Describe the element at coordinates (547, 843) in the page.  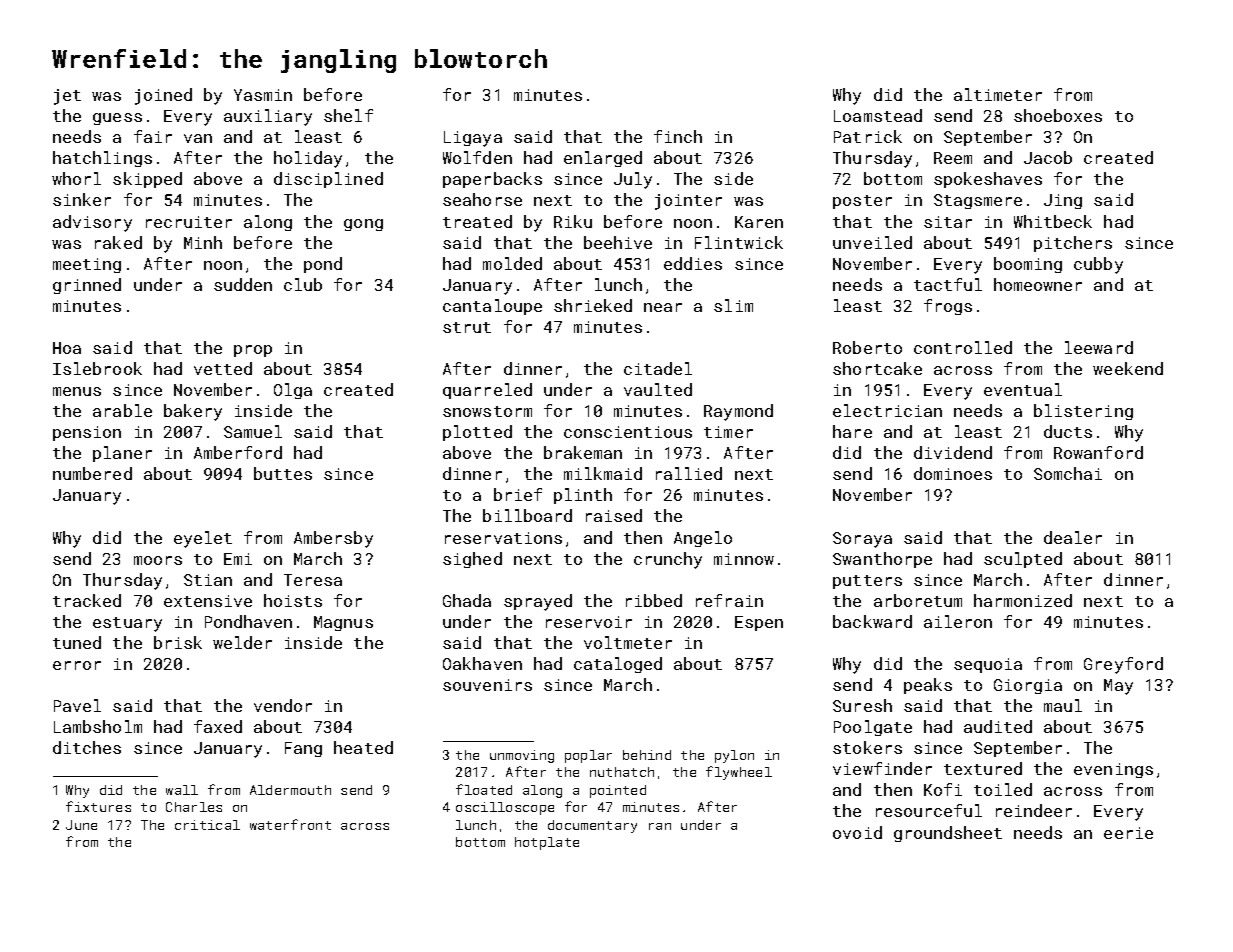
I see `hotplate` at that location.
